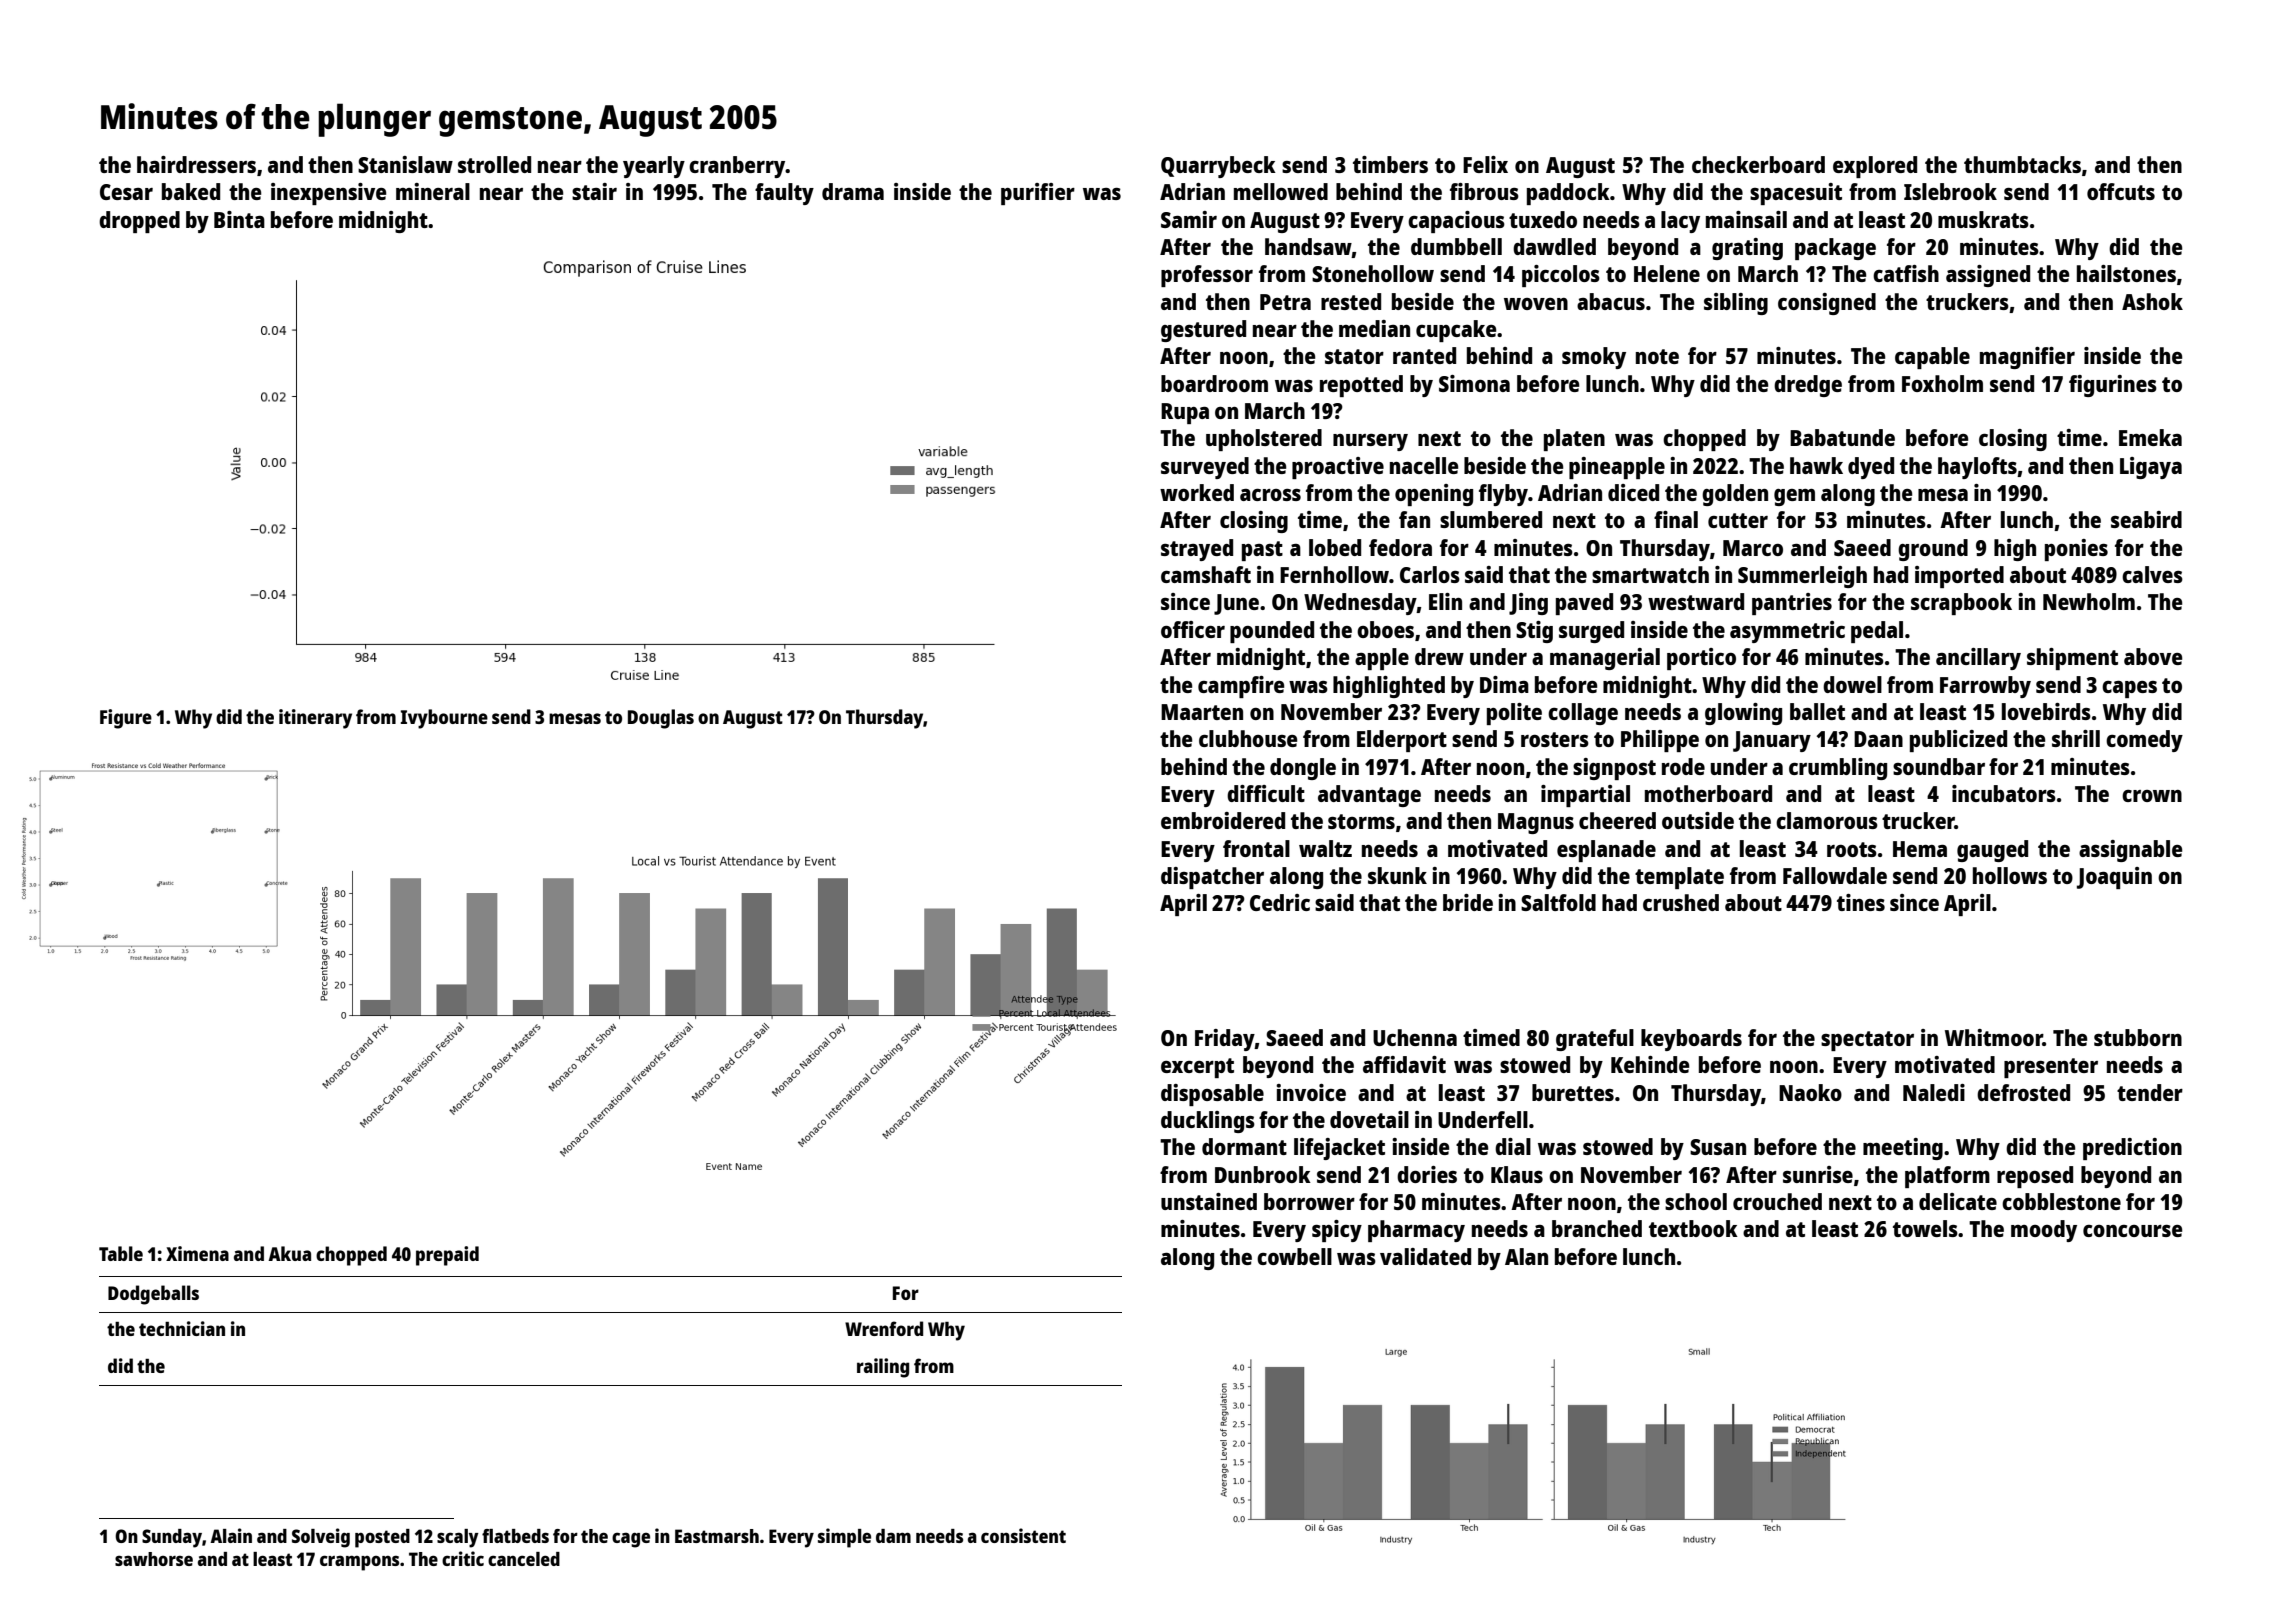 The height and width of the image is (1614, 2282). Describe the element at coordinates (139, 222) in the image. I see `dropped` at that location.
